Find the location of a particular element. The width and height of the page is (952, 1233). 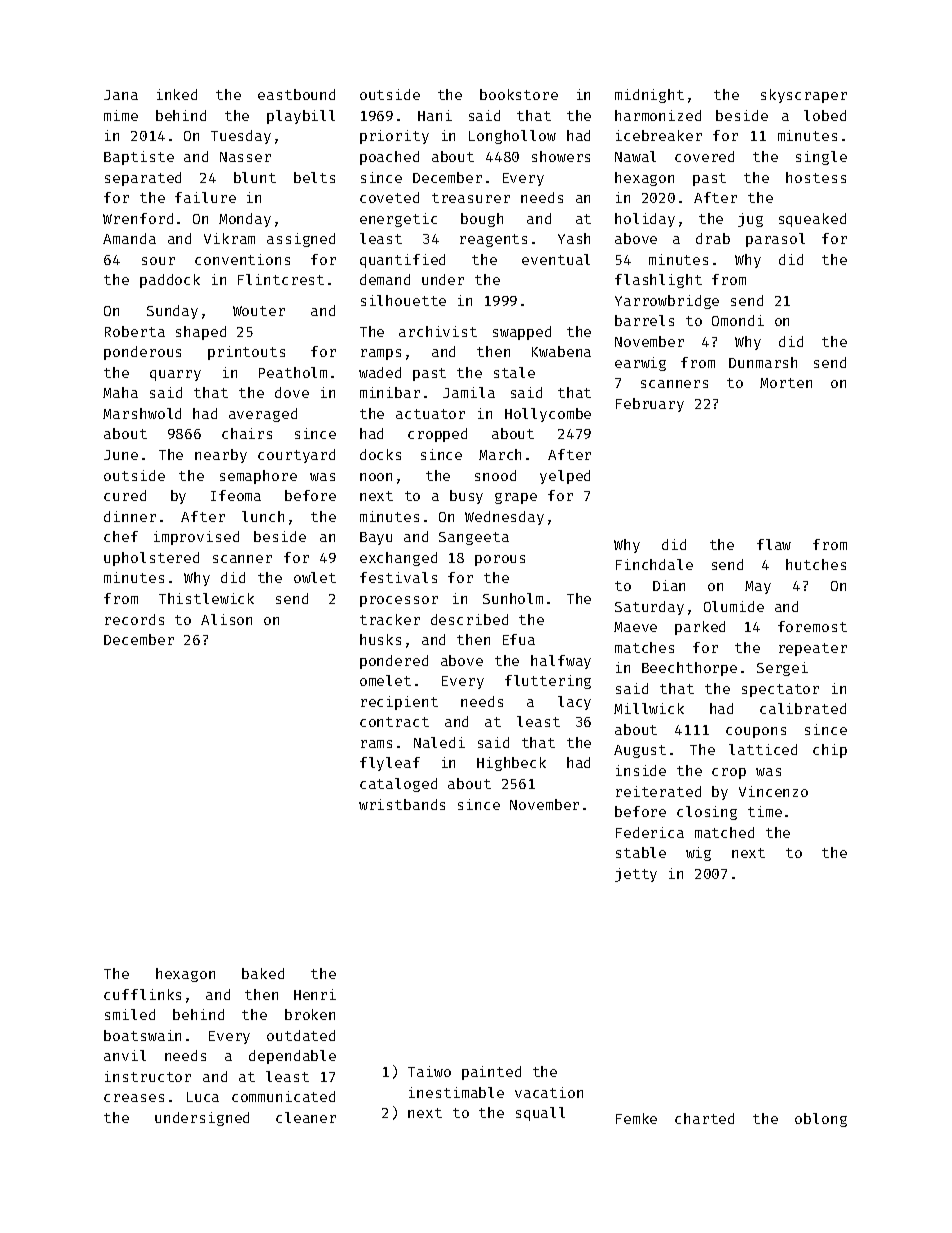

inked is located at coordinates (177, 94).
